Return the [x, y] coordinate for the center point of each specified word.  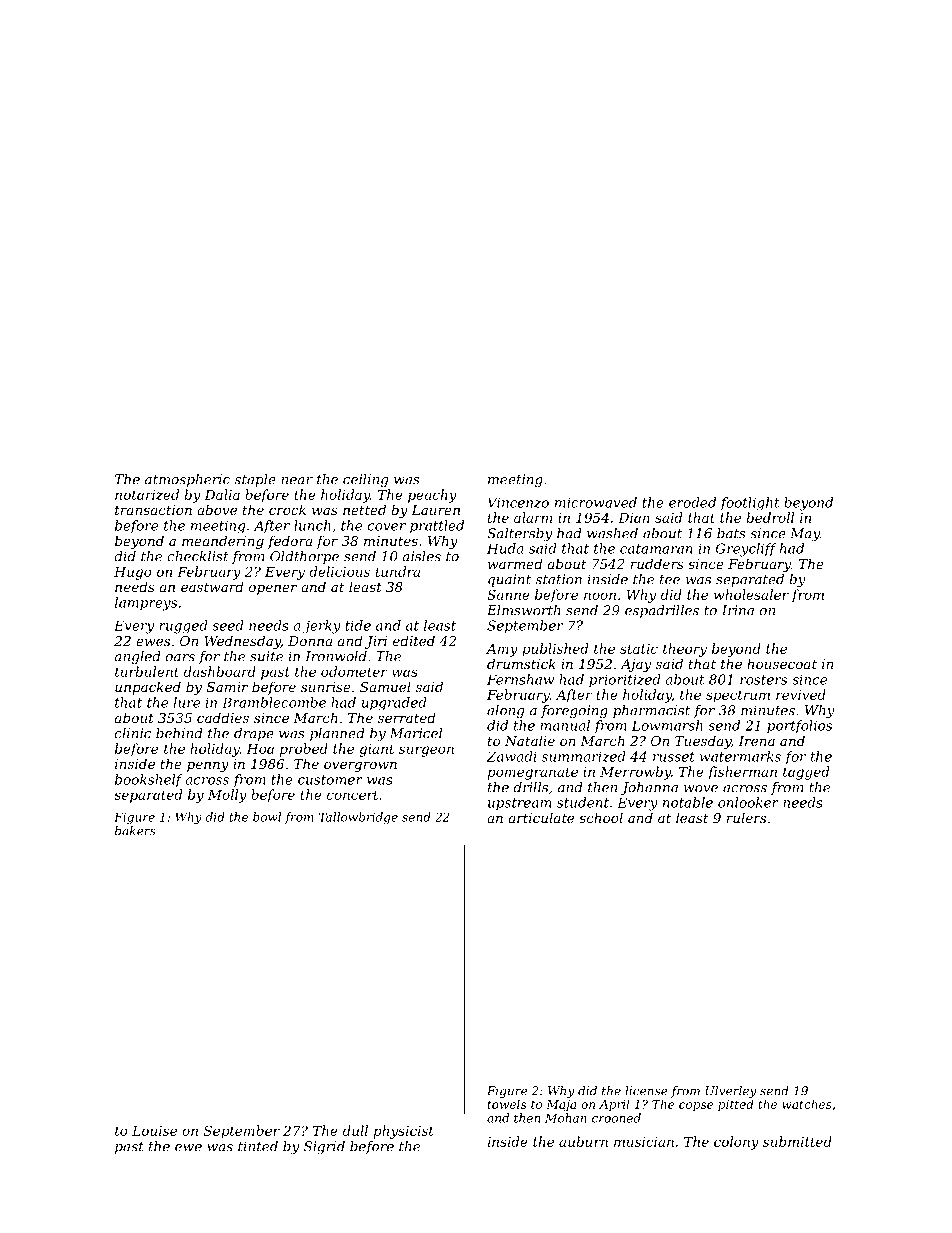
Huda [505, 548]
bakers [135, 831]
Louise [154, 1131]
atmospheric [187, 480]
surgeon [426, 751]
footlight [749, 504]
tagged [806, 773]
